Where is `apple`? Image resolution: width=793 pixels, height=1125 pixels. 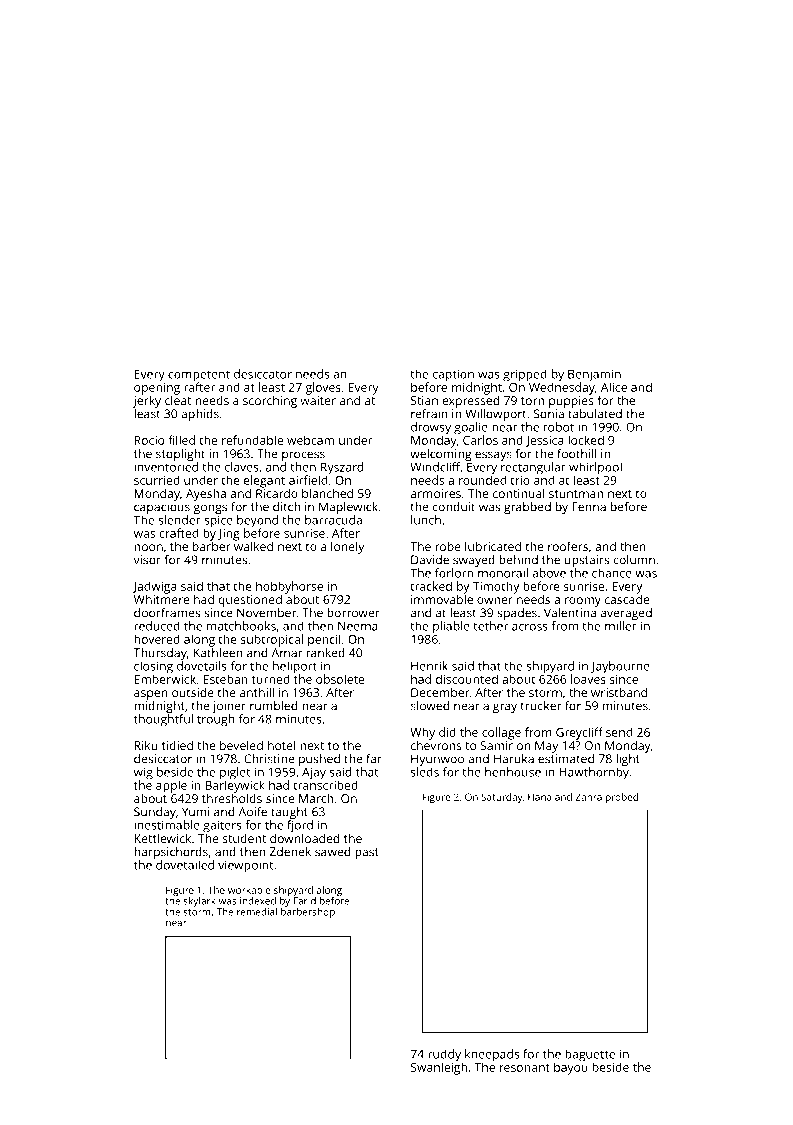
apple is located at coordinates (171, 786).
